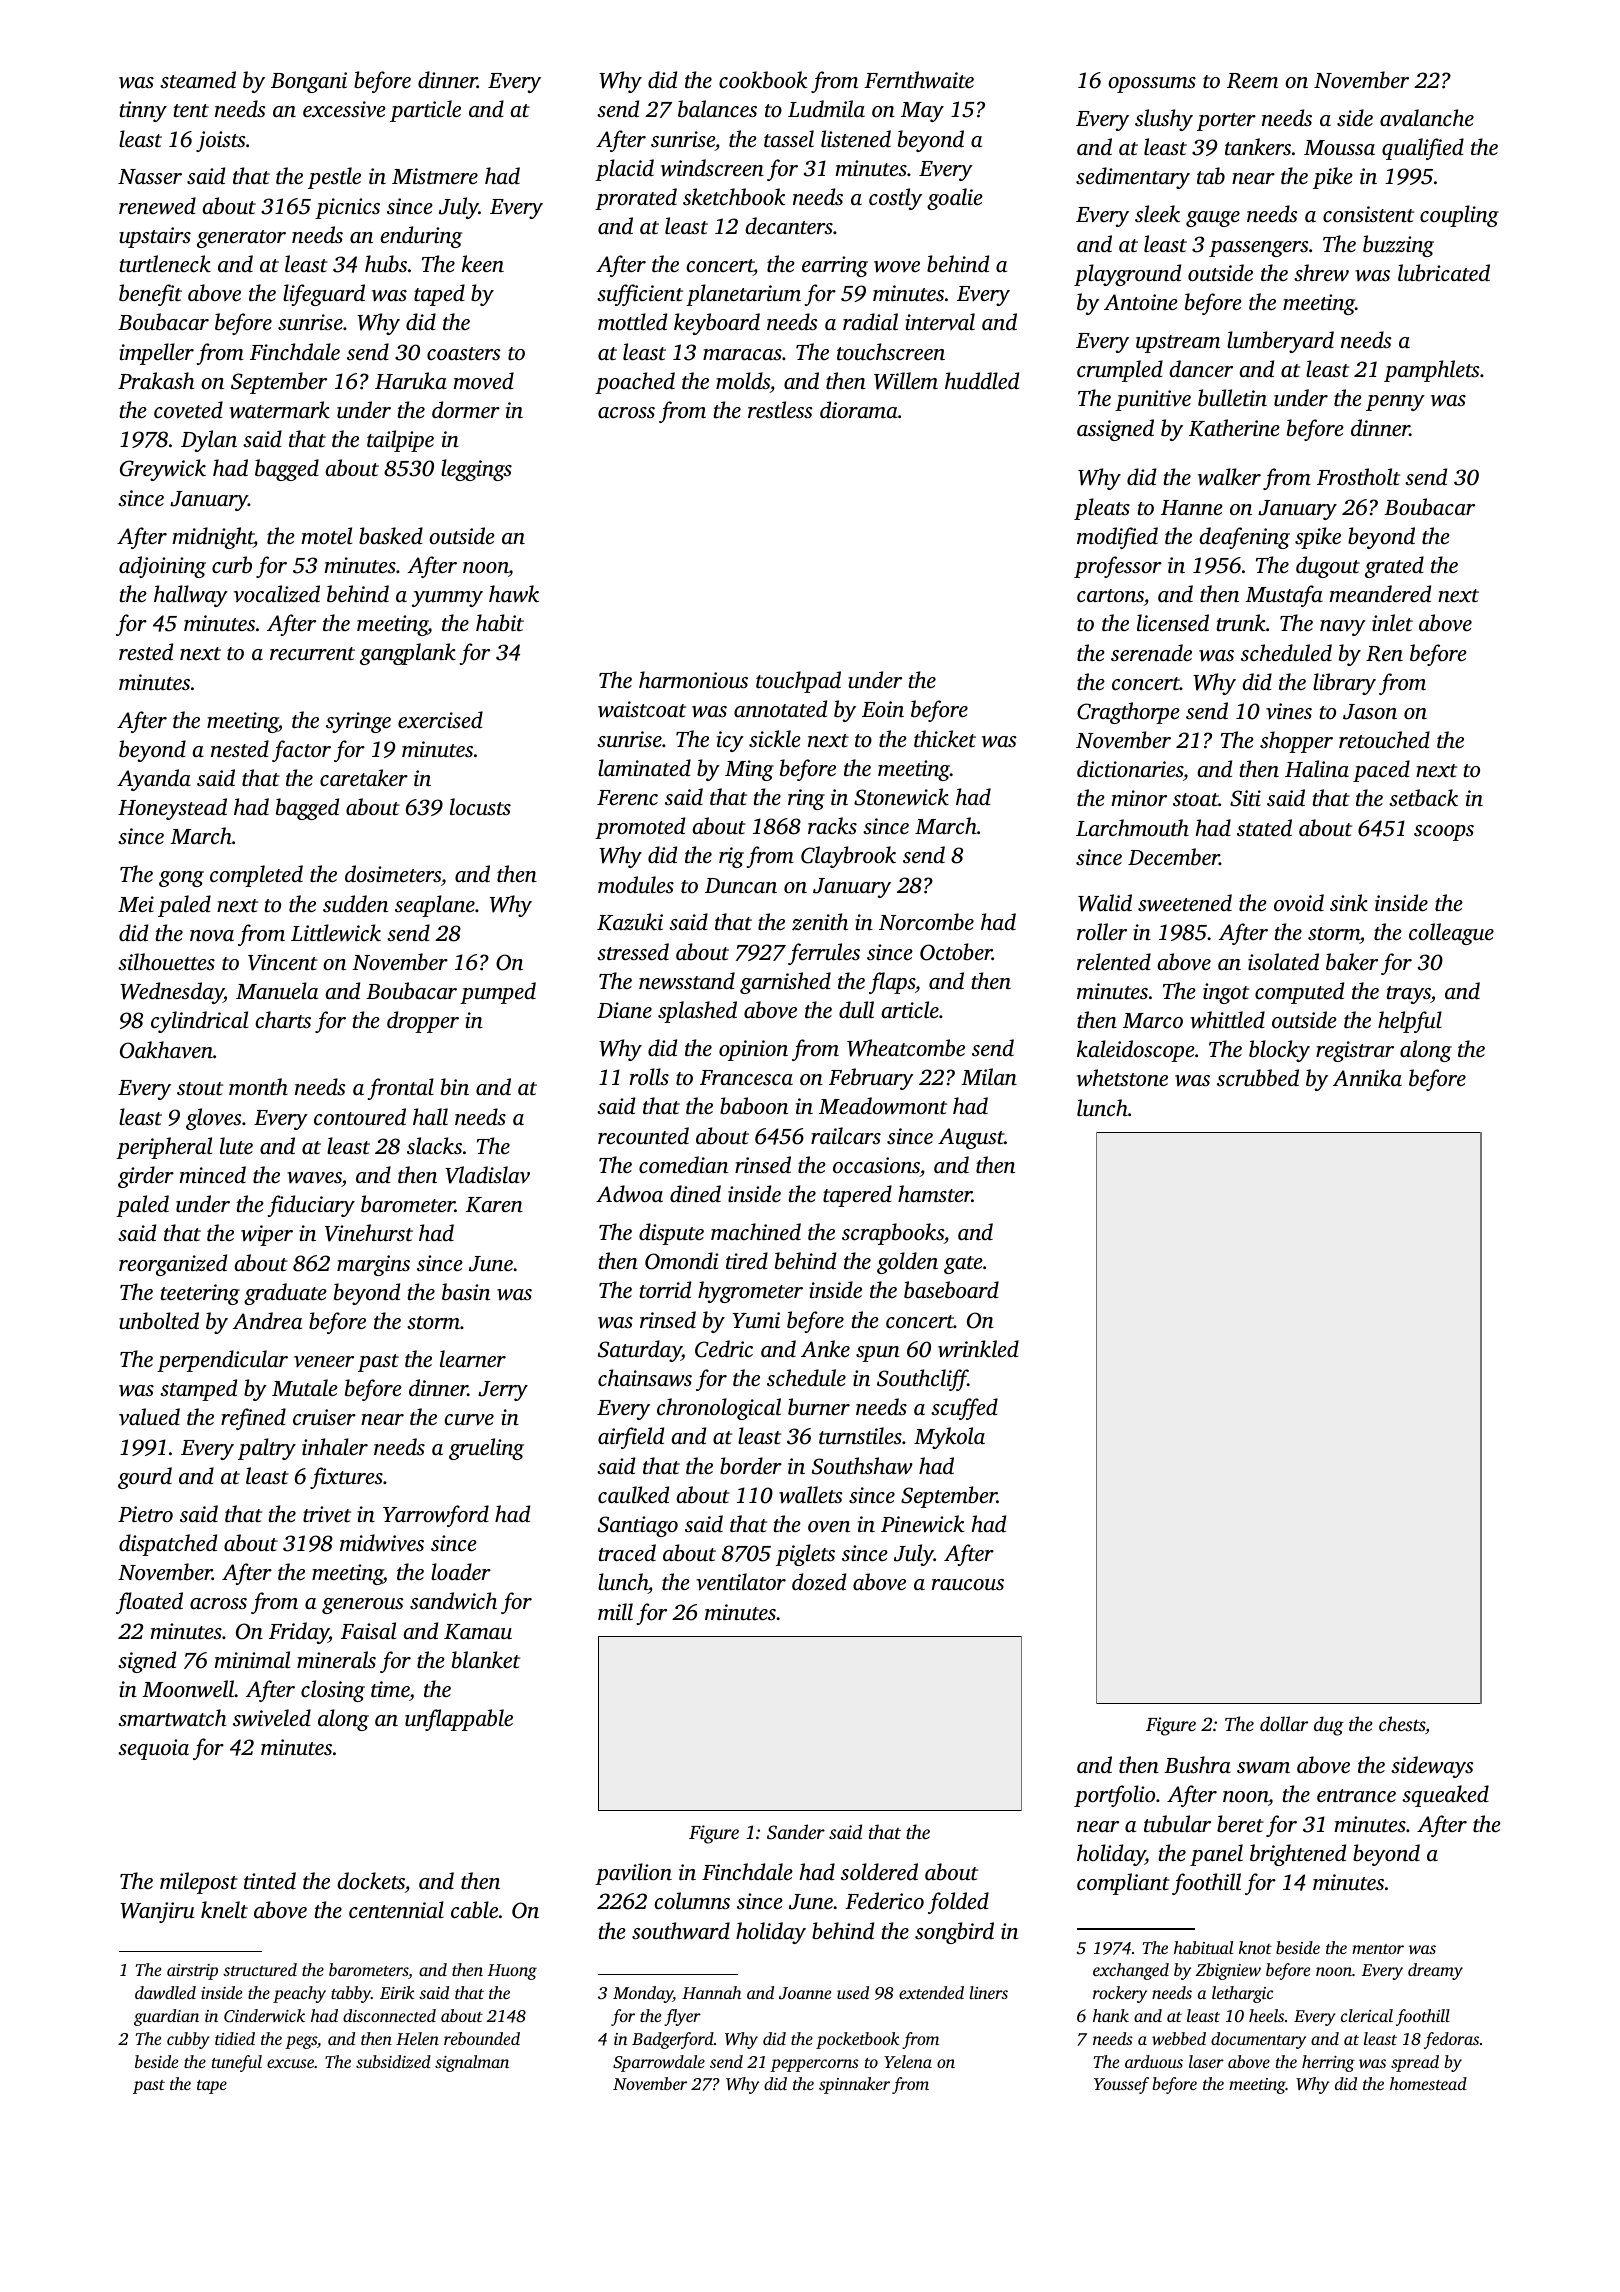  What do you see at coordinates (373, 1265) in the image?
I see `margins` at bounding box center [373, 1265].
